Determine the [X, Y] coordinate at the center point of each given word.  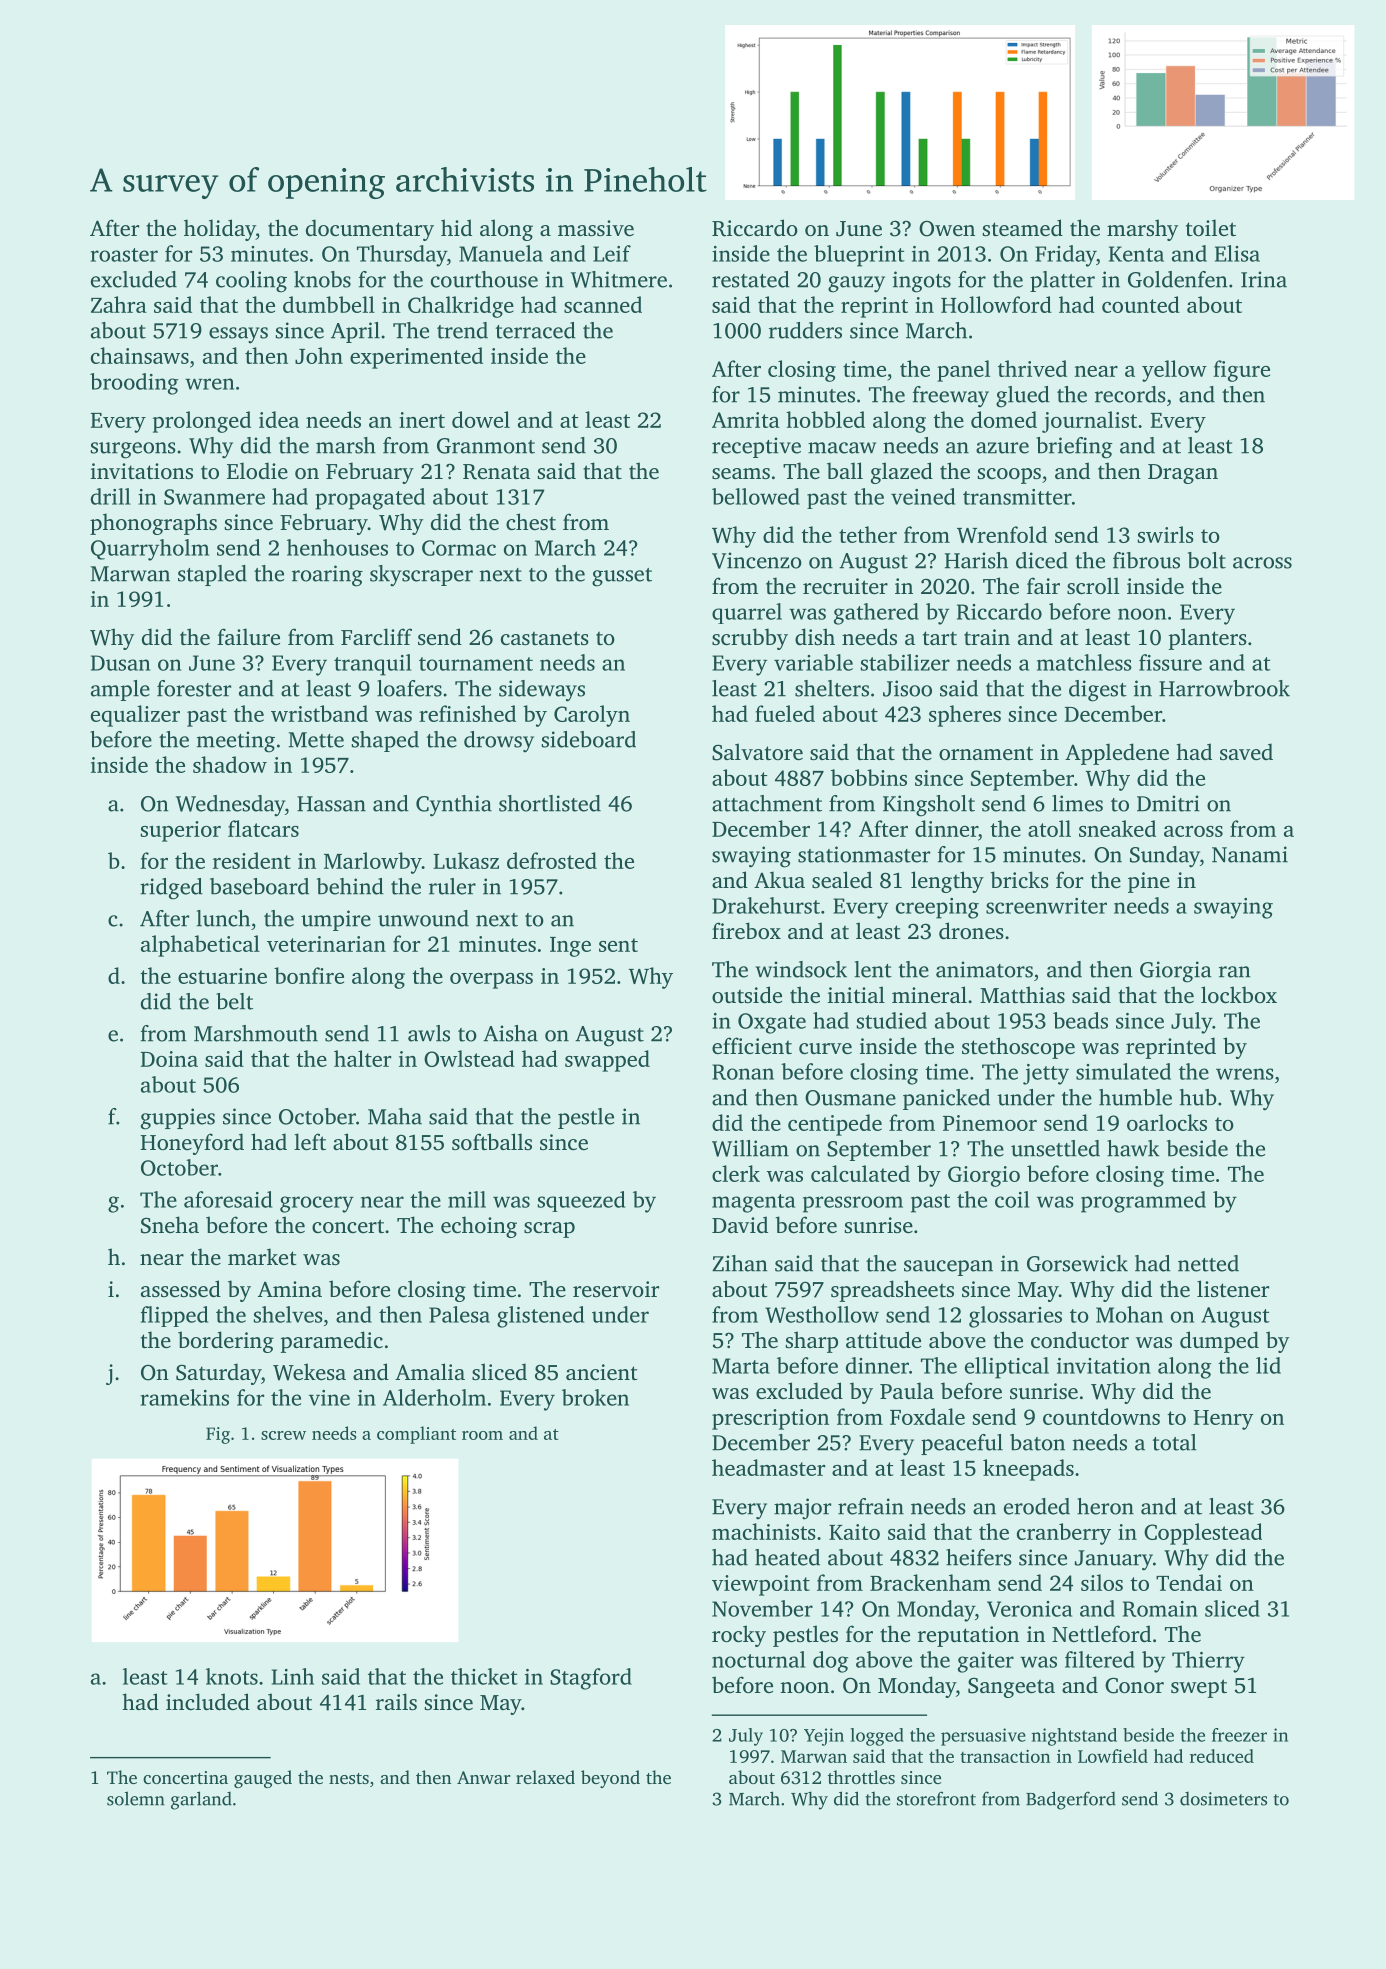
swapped [607, 1061]
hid [456, 227]
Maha [395, 1116]
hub [1198, 1097]
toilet [1211, 227]
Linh [293, 1676]
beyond [610, 1779]
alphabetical [200, 946]
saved [1246, 751]
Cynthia [454, 806]
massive [596, 228]
